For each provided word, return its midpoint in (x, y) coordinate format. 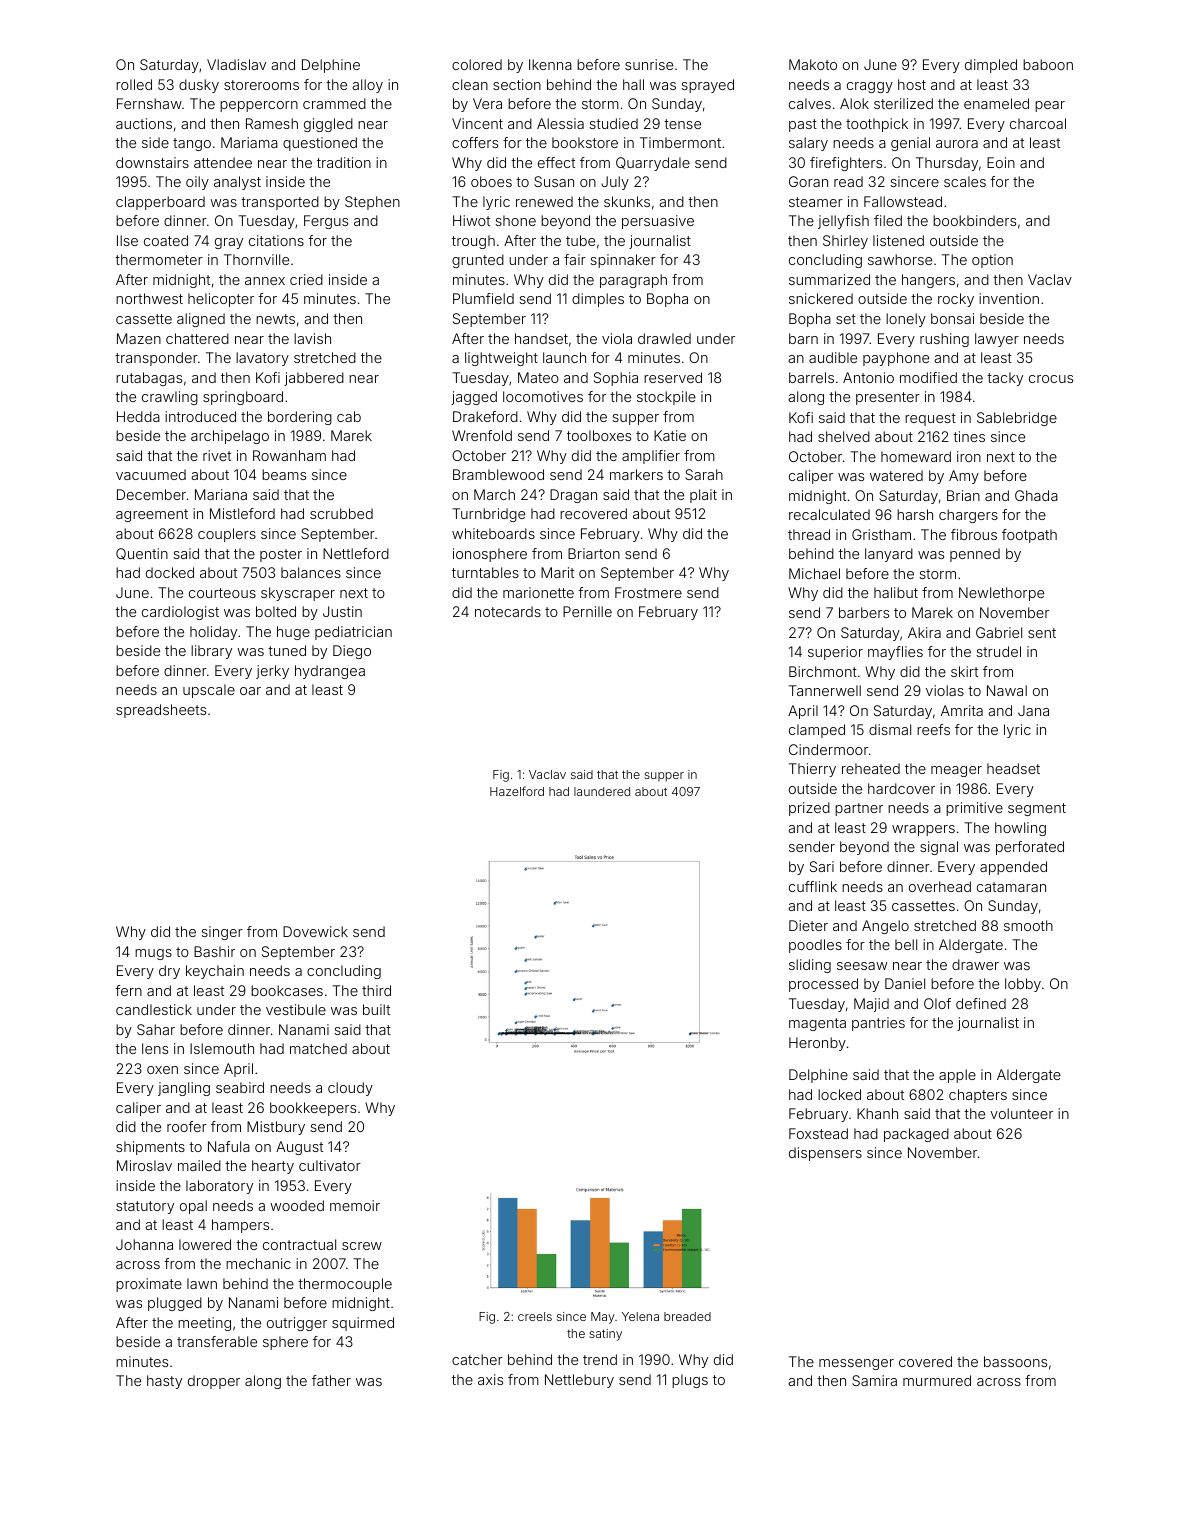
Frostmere (648, 592)
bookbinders (974, 220)
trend (600, 1359)
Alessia (560, 123)
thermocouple (345, 1285)
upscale (209, 691)
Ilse (127, 240)
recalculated (829, 514)
